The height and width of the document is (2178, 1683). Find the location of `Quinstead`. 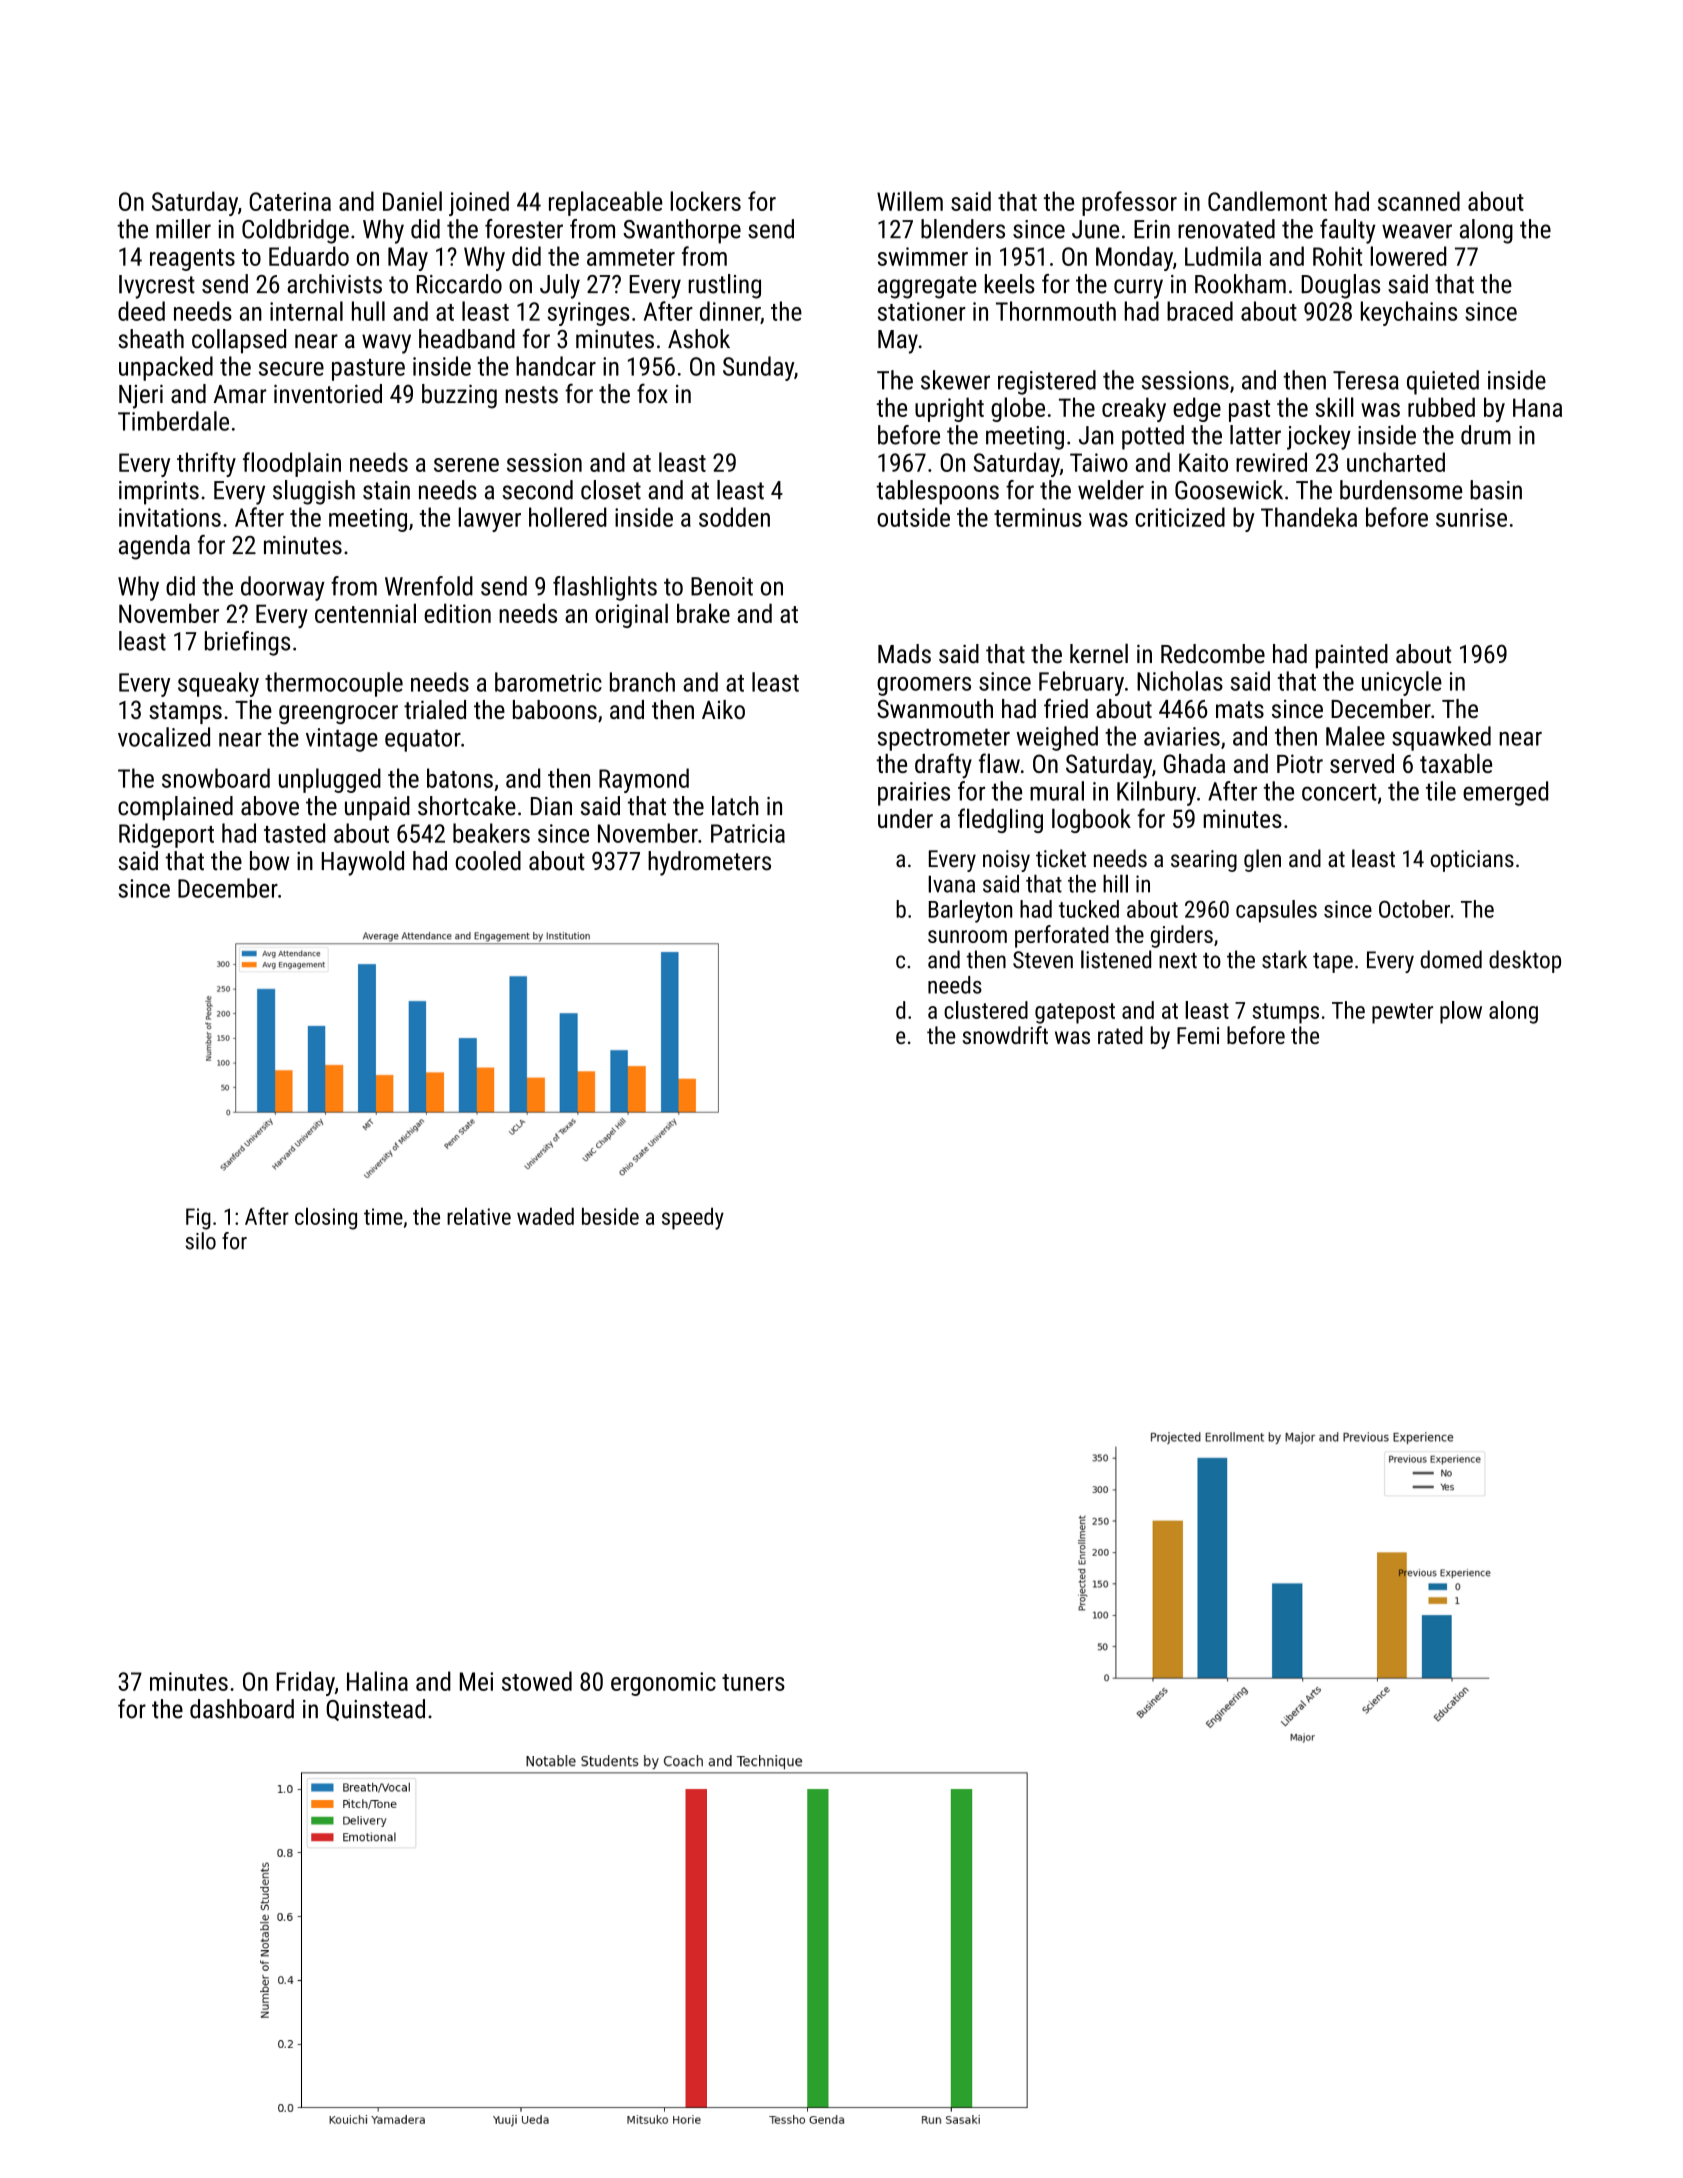

Quinstead is located at coordinates (375, 1710).
